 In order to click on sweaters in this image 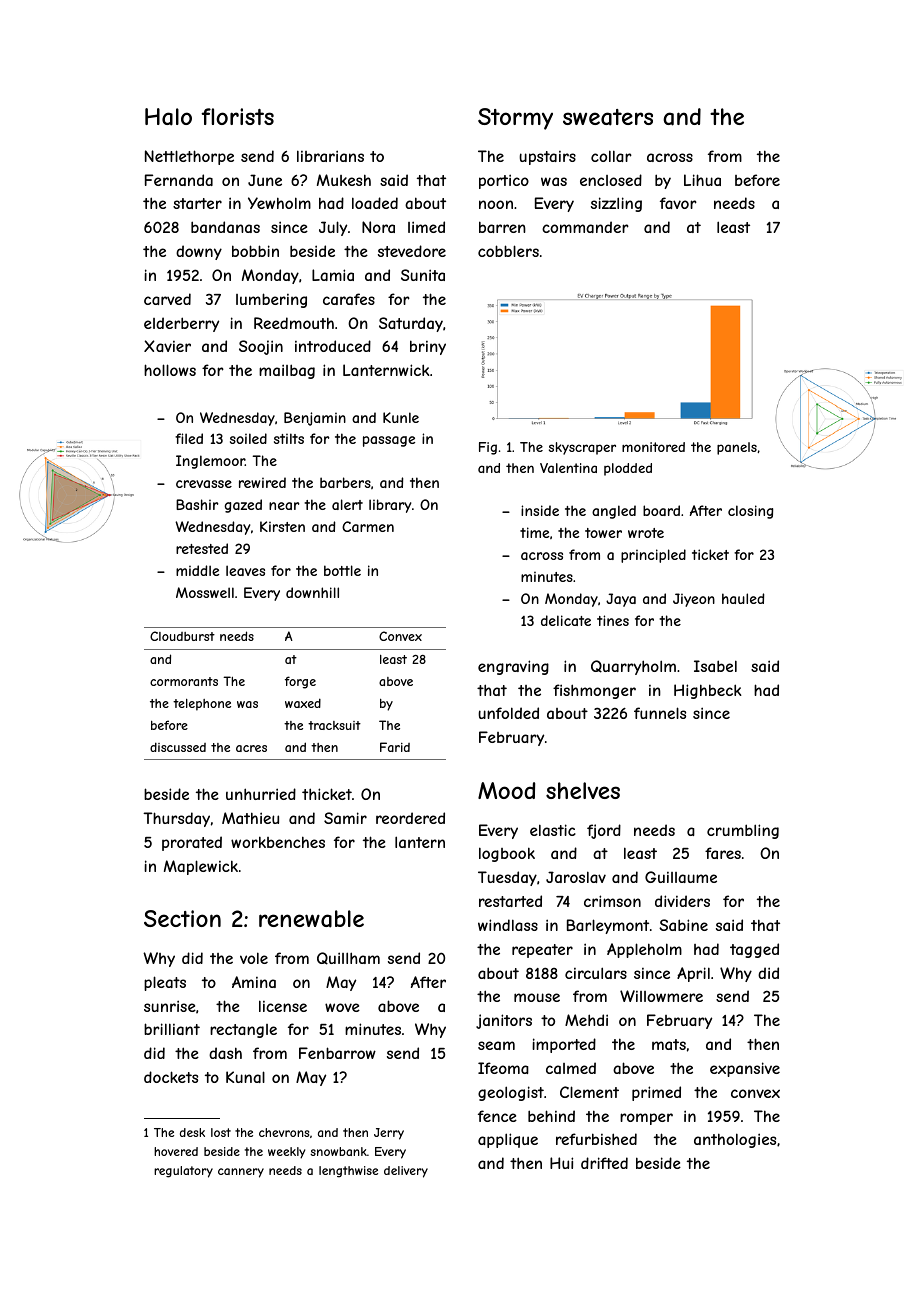, I will do `click(608, 117)`.
